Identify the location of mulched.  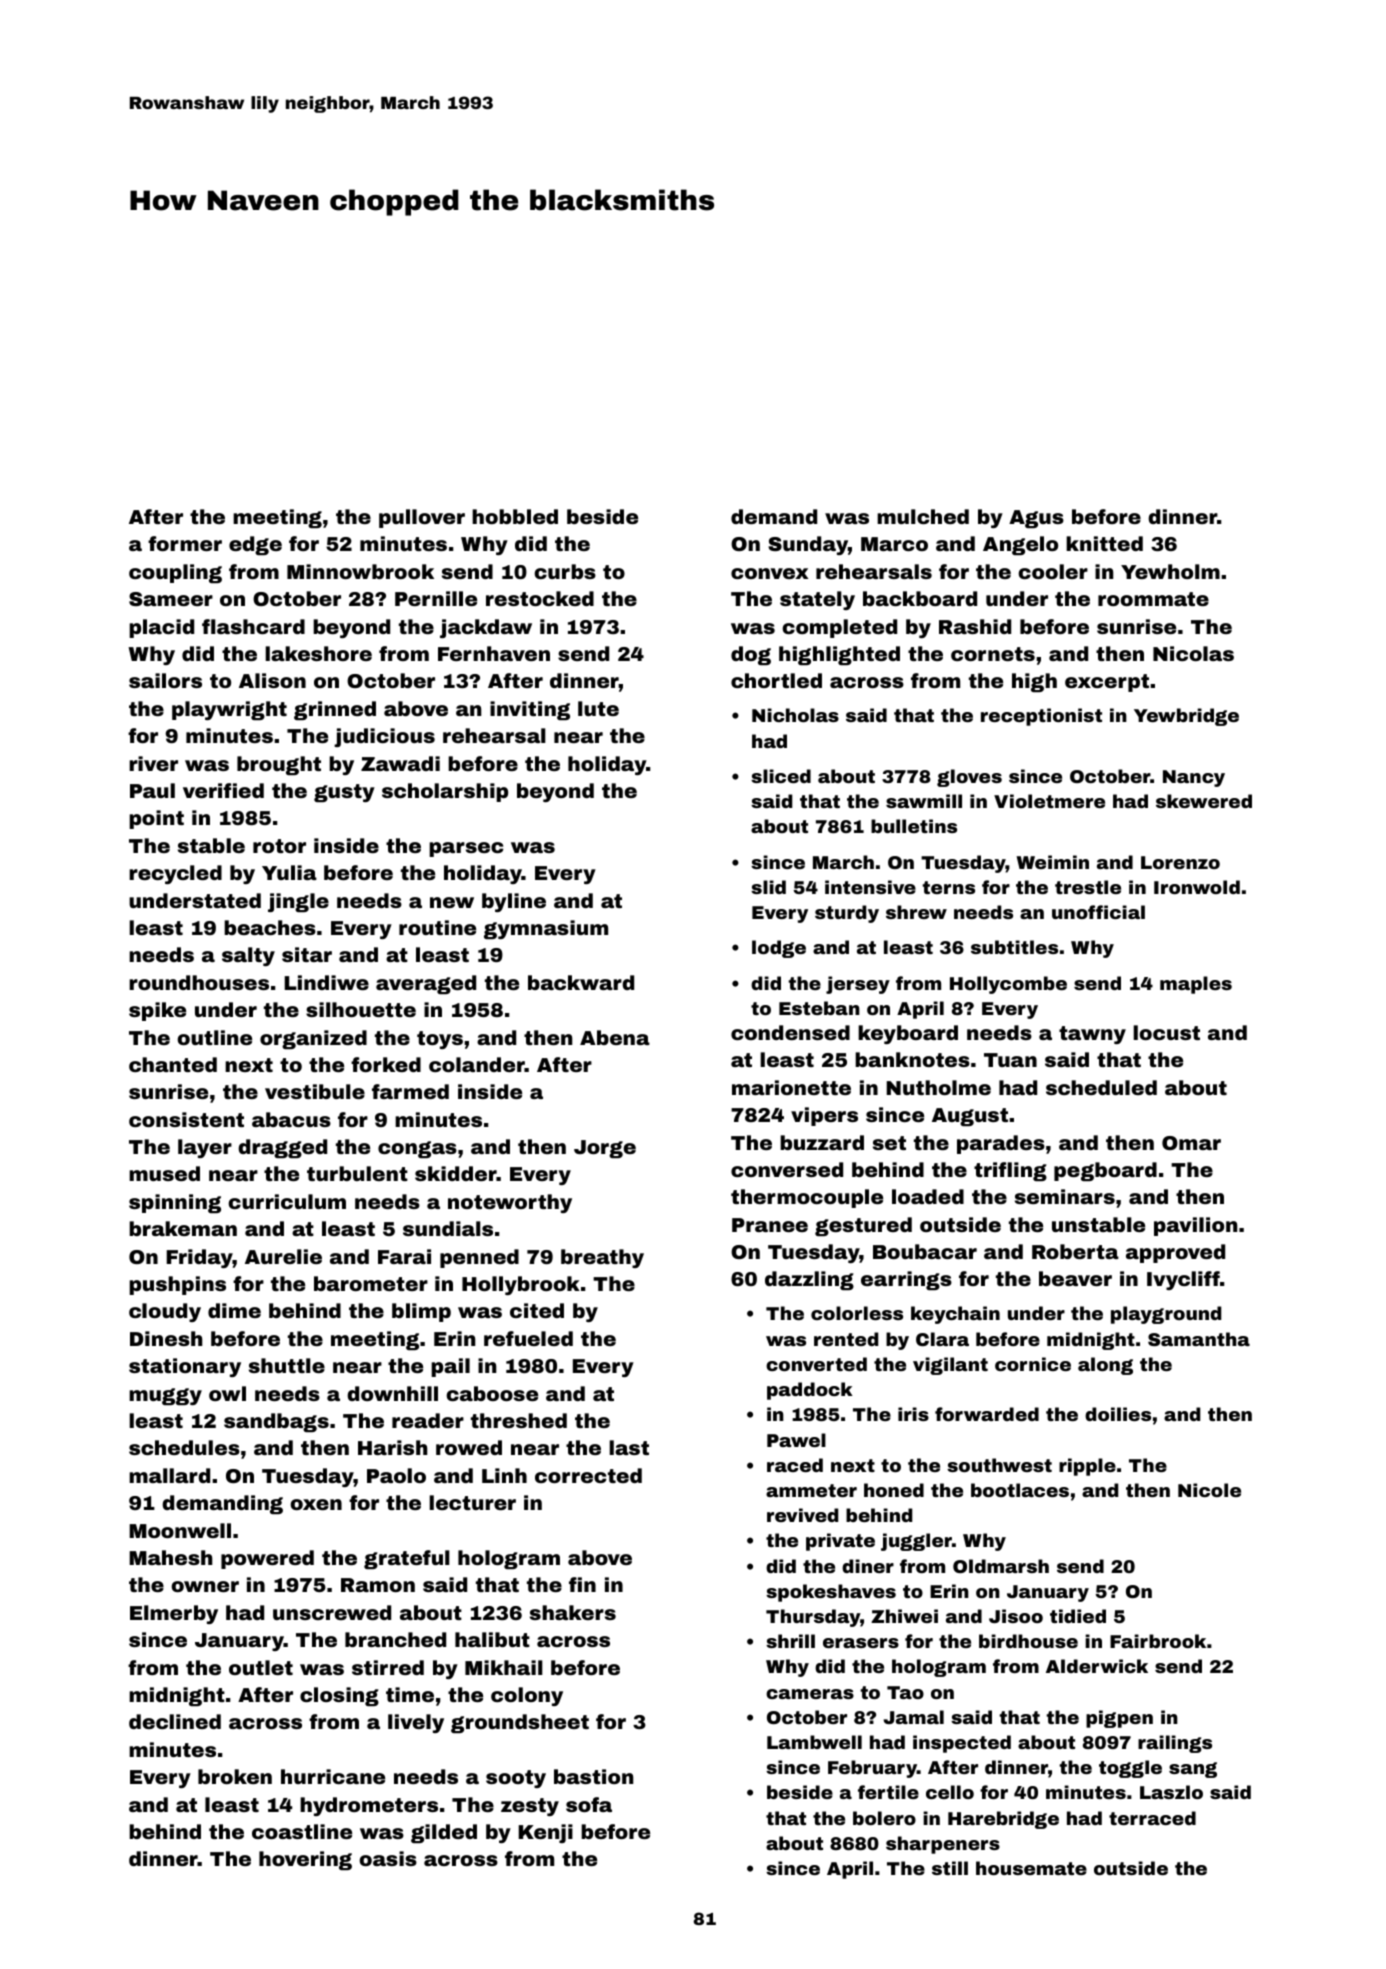
(923, 516).
